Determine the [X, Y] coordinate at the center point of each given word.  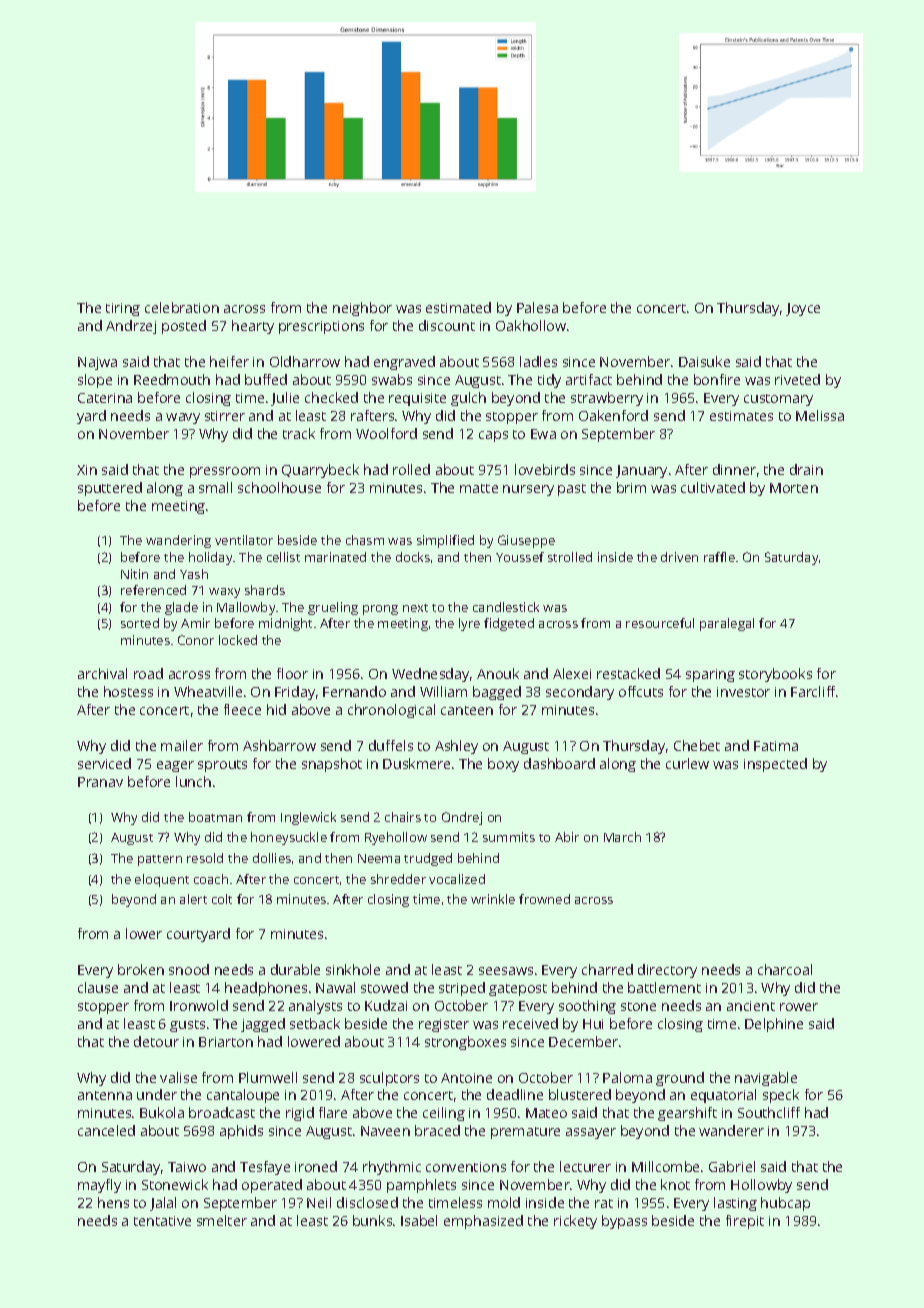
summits [509, 837]
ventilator [244, 540]
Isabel [419, 1220]
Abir [567, 837]
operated [272, 1186]
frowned [544, 899]
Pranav [100, 782]
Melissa [820, 415]
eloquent [162, 880]
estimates [741, 416]
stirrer [225, 416]
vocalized [457, 879]
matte [479, 488]
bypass [624, 1222]
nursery [528, 490]
